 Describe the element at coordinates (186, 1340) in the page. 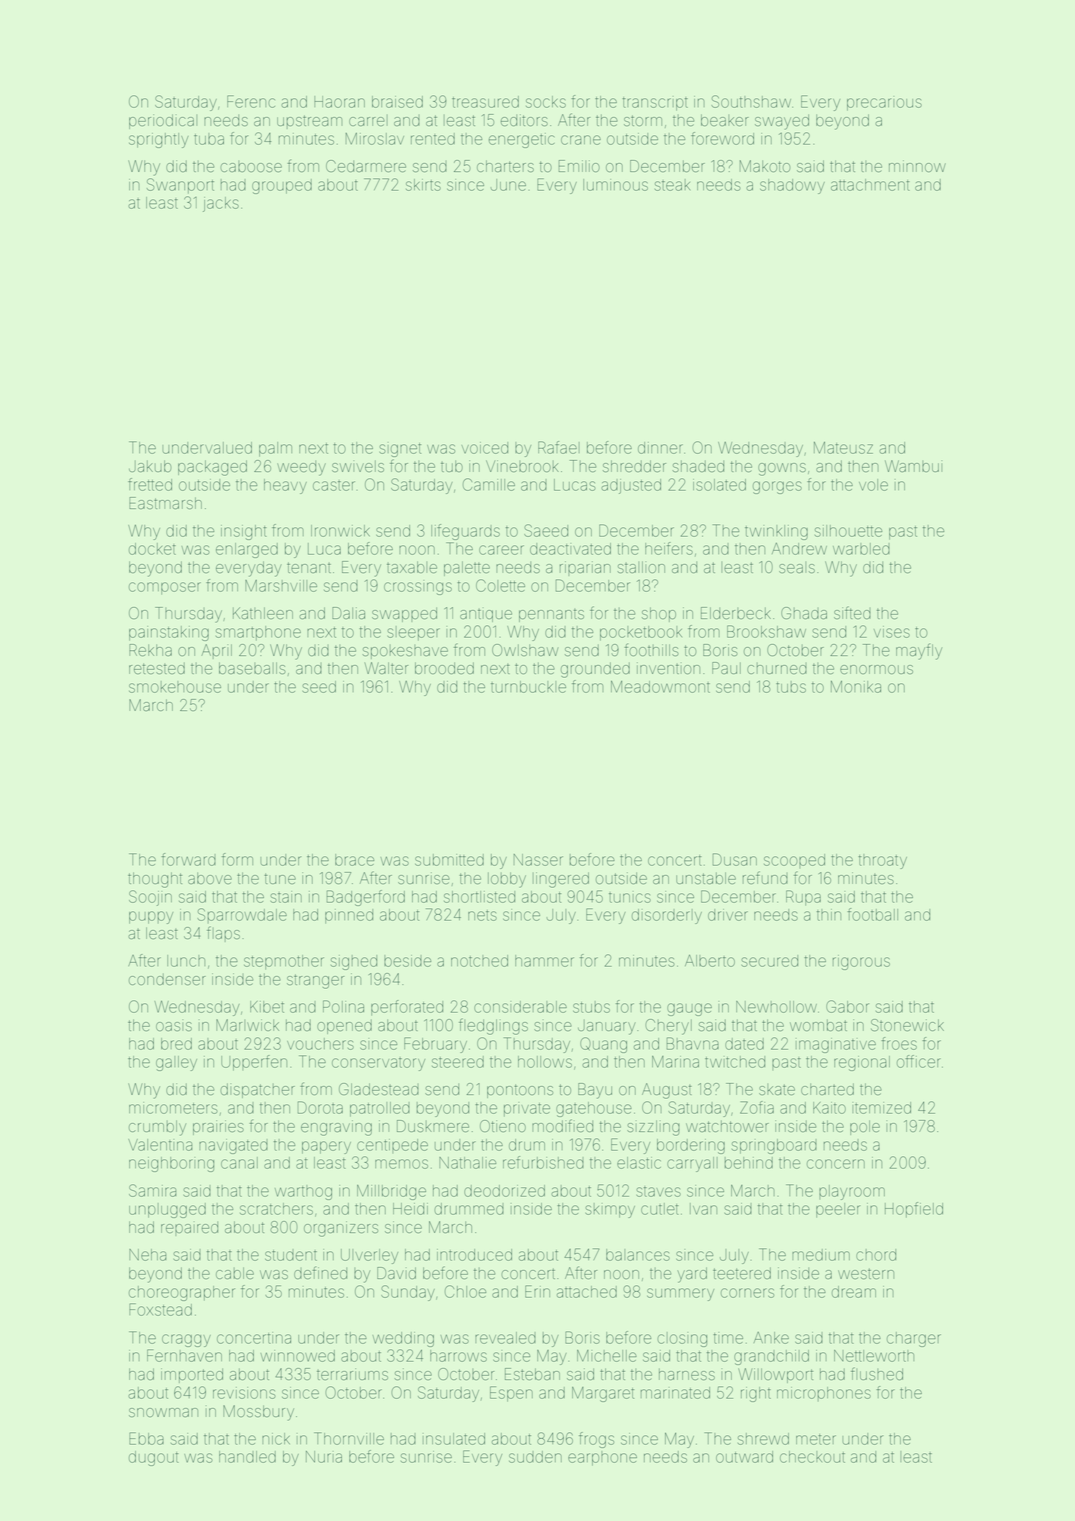

I see `craggy` at that location.
